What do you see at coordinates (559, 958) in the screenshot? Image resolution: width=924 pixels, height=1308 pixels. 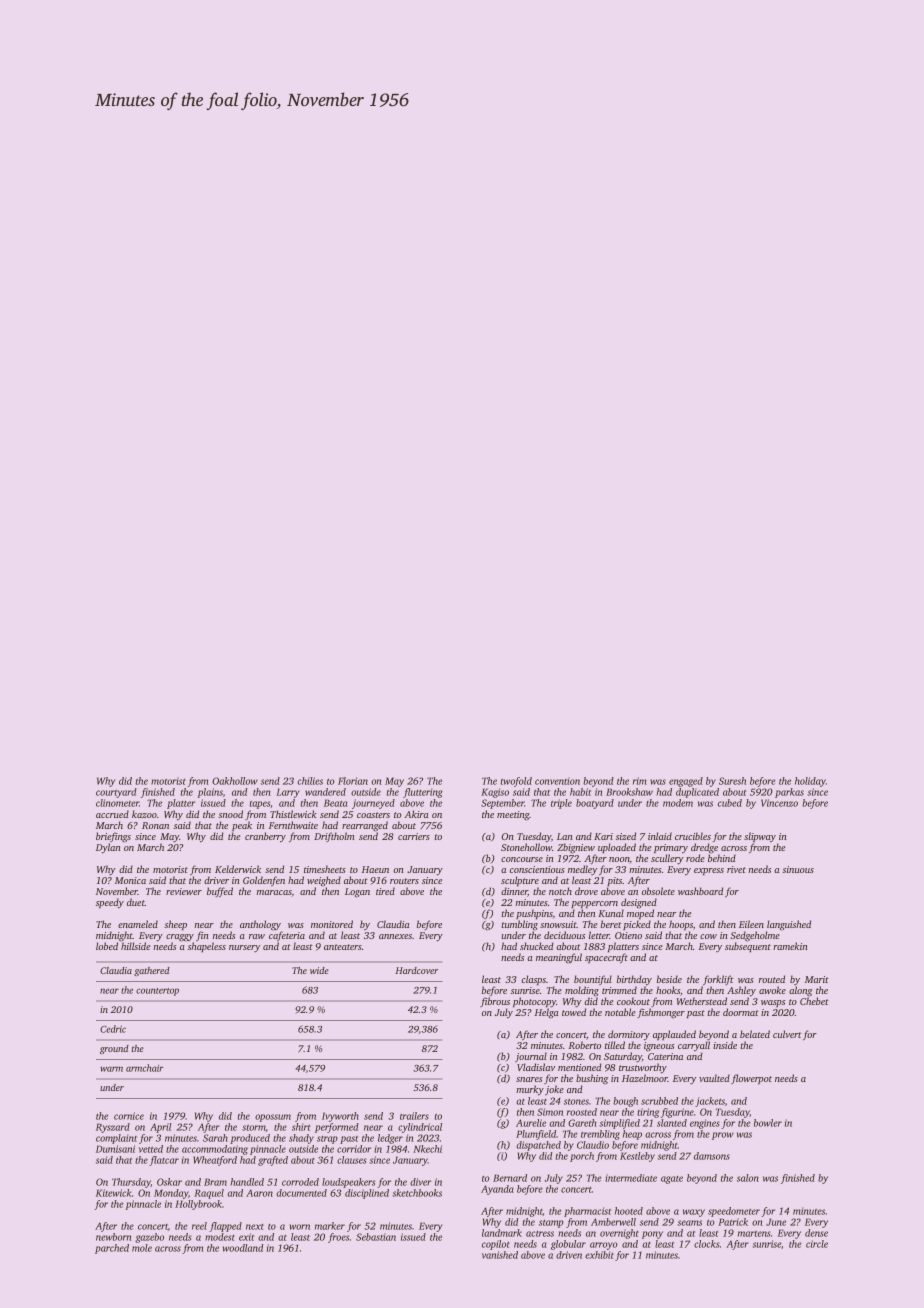 I see `meaningful` at bounding box center [559, 958].
